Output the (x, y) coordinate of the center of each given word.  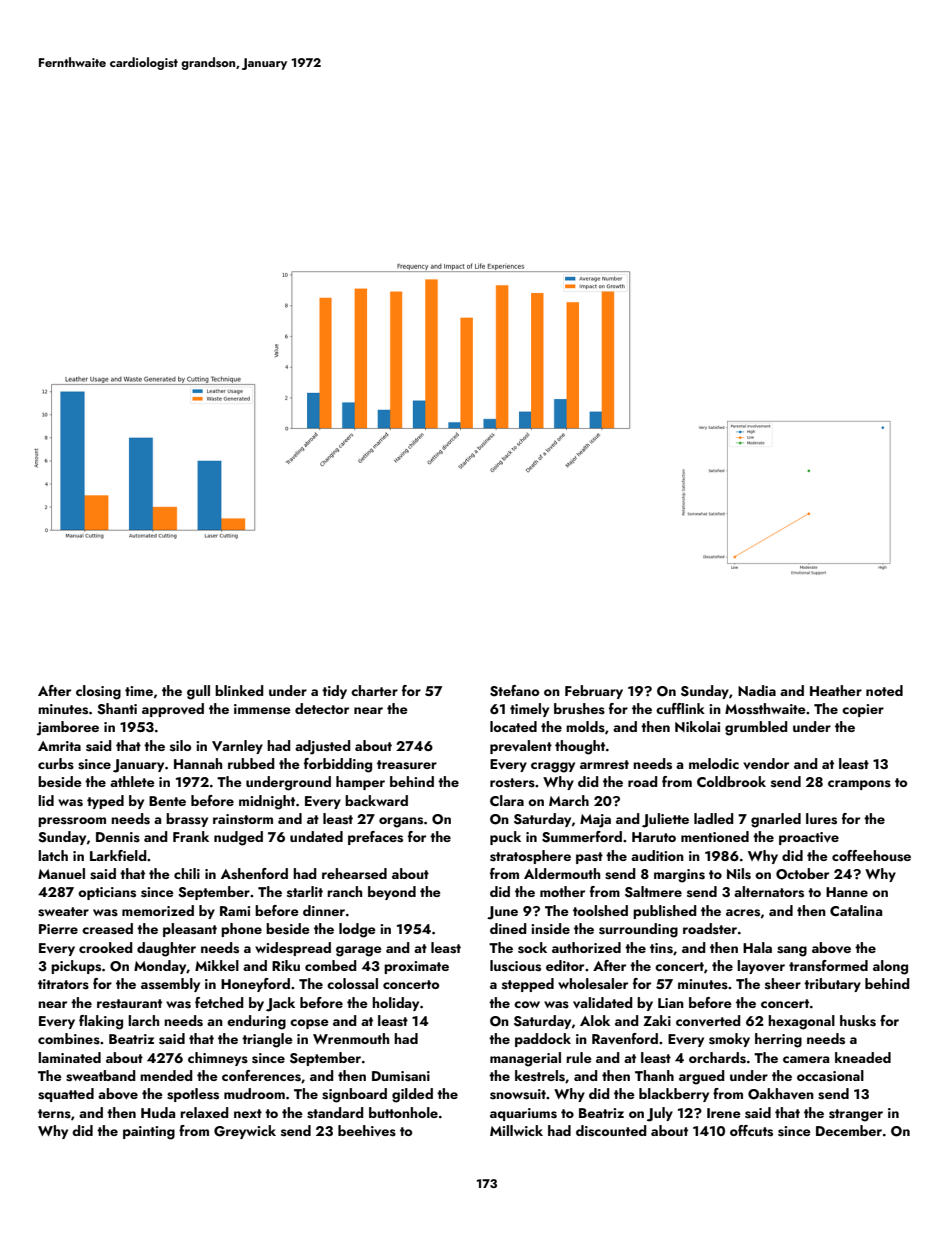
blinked (239, 690)
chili (187, 873)
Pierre (58, 929)
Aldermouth (562, 873)
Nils (739, 874)
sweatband (101, 1076)
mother (562, 891)
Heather (836, 690)
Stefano (514, 691)
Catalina (856, 910)
